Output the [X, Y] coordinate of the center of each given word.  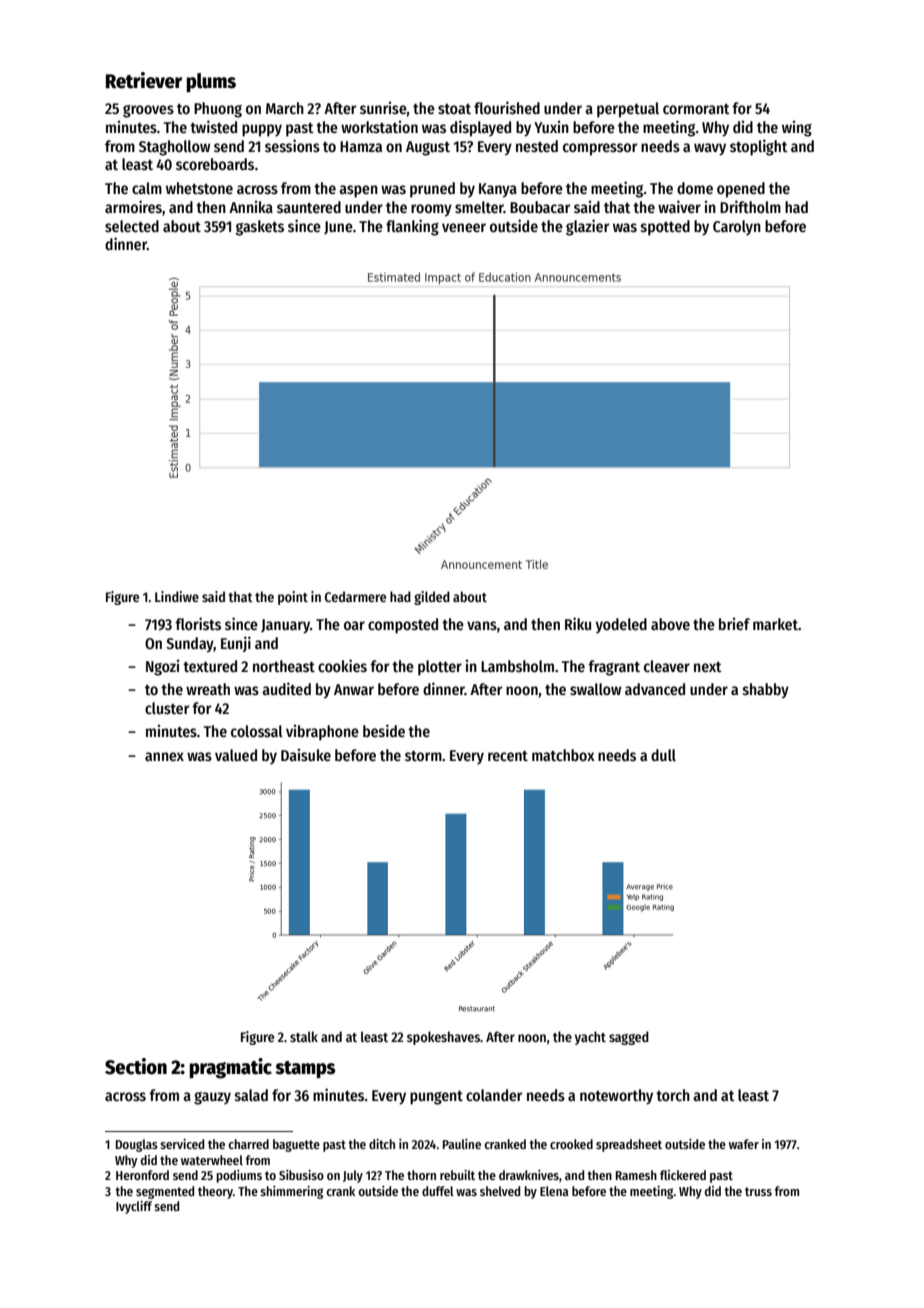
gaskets [260, 228]
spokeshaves [443, 1038]
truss [758, 1191]
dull [663, 755]
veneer [464, 227]
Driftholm [750, 206]
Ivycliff [134, 1207]
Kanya [498, 190]
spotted [665, 228]
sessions [292, 146]
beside [384, 731]
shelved [500, 1191]
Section [136, 1066]
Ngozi [162, 668]
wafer [744, 1144]
